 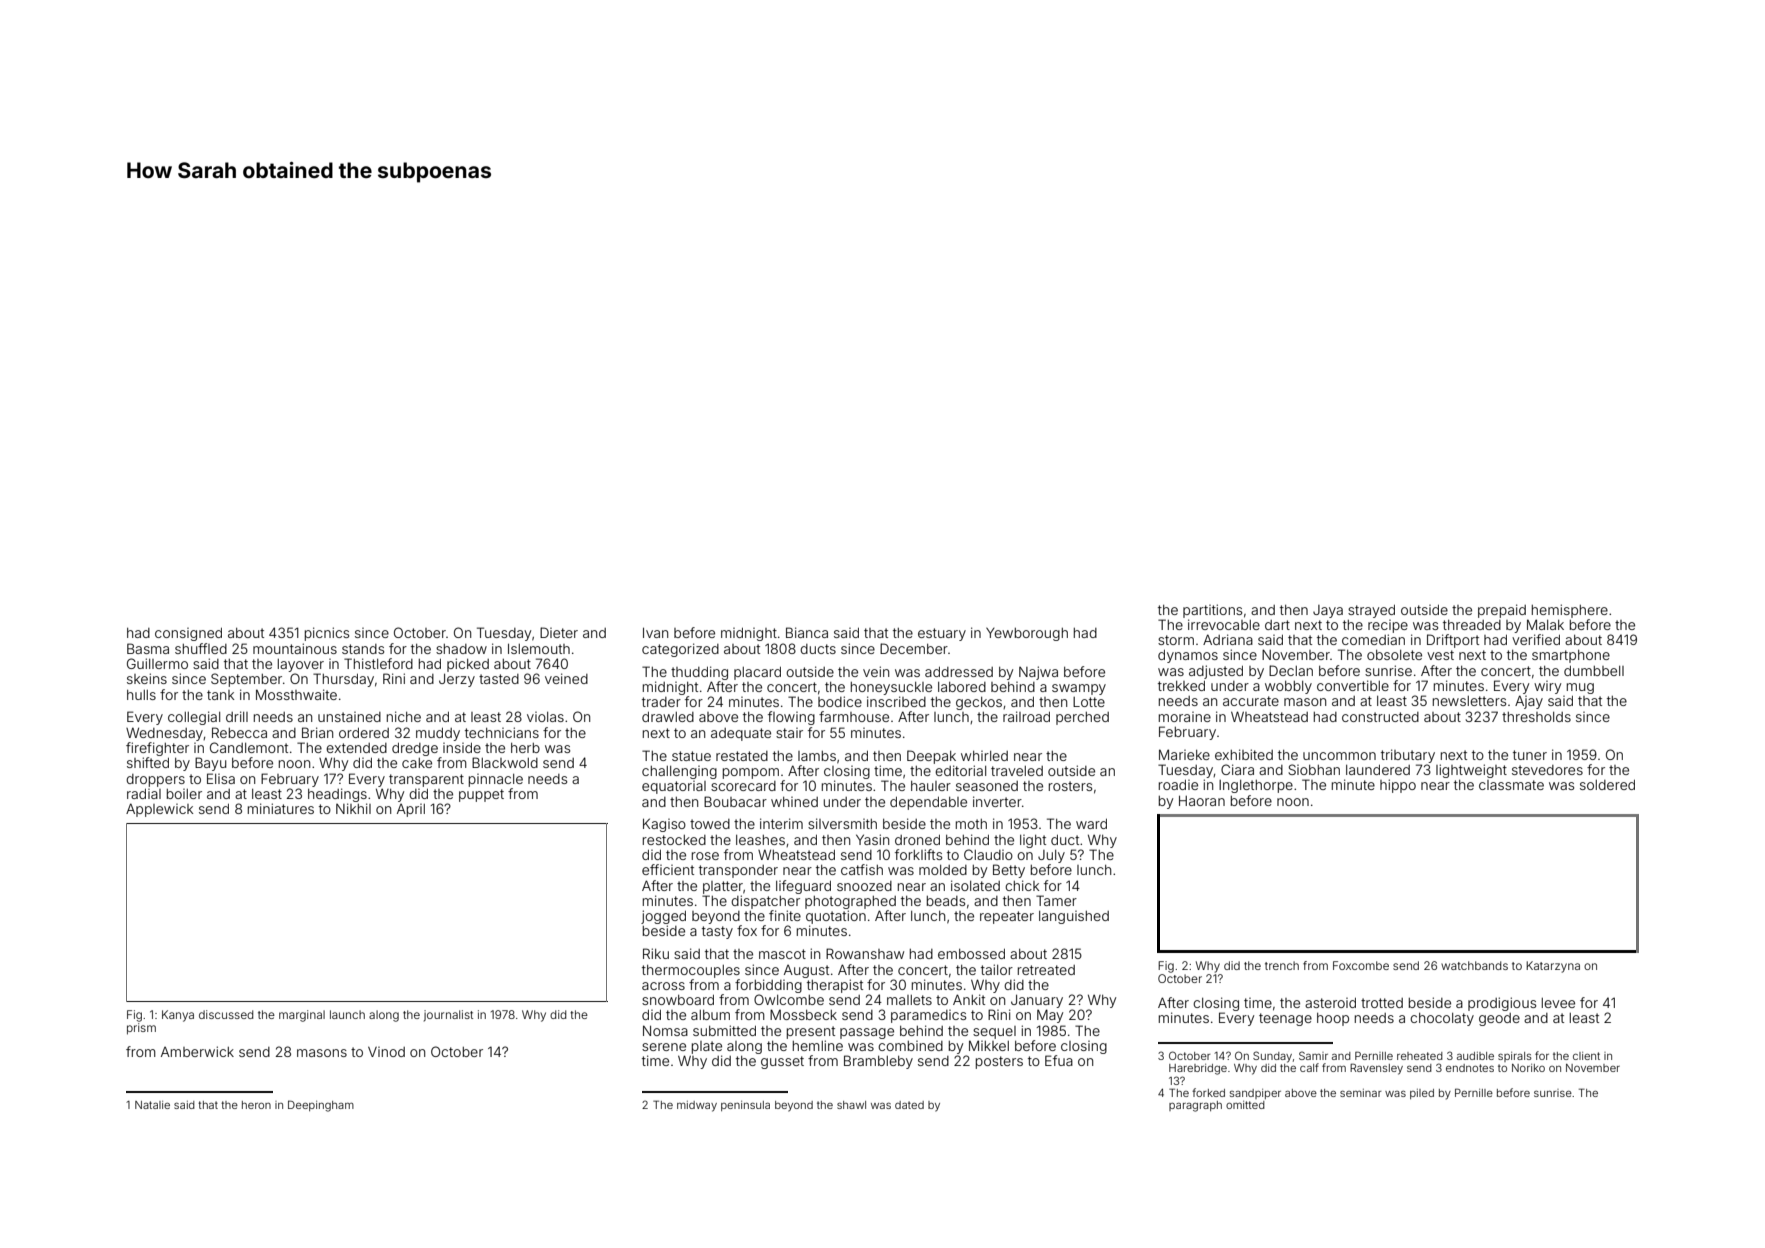 What do you see at coordinates (152, 1105) in the image?
I see `Natalie` at bounding box center [152, 1105].
